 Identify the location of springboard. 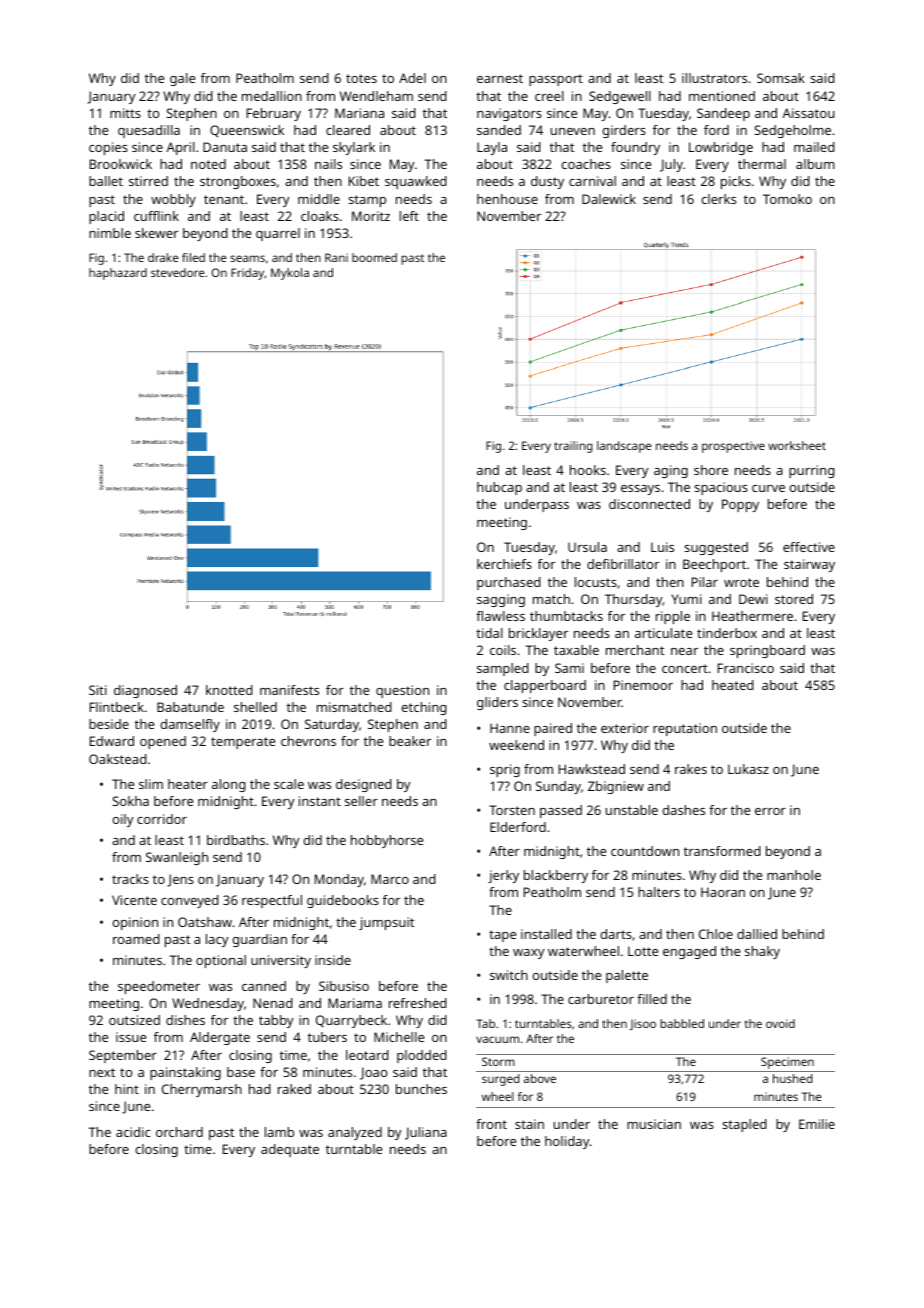
(767, 651).
